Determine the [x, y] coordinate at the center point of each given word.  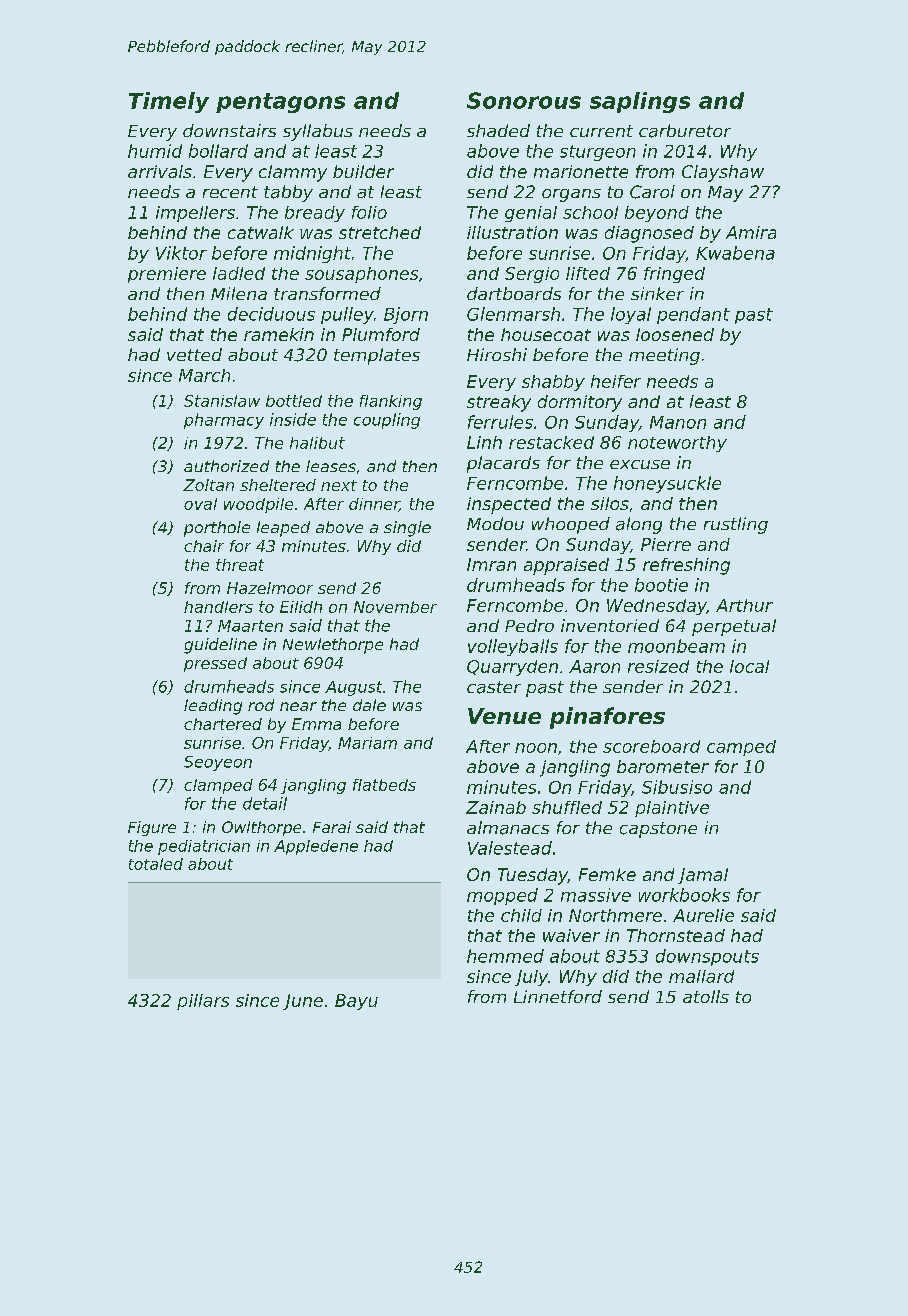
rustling [736, 525]
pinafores [607, 718]
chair [204, 546]
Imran [491, 564]
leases [331, 466]
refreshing [686, 566]
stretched [380, 232]
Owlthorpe [261, 828]
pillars [203, 1002]
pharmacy [224, 421]
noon [536, 748]
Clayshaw [723, 173]
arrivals [160, 171]
